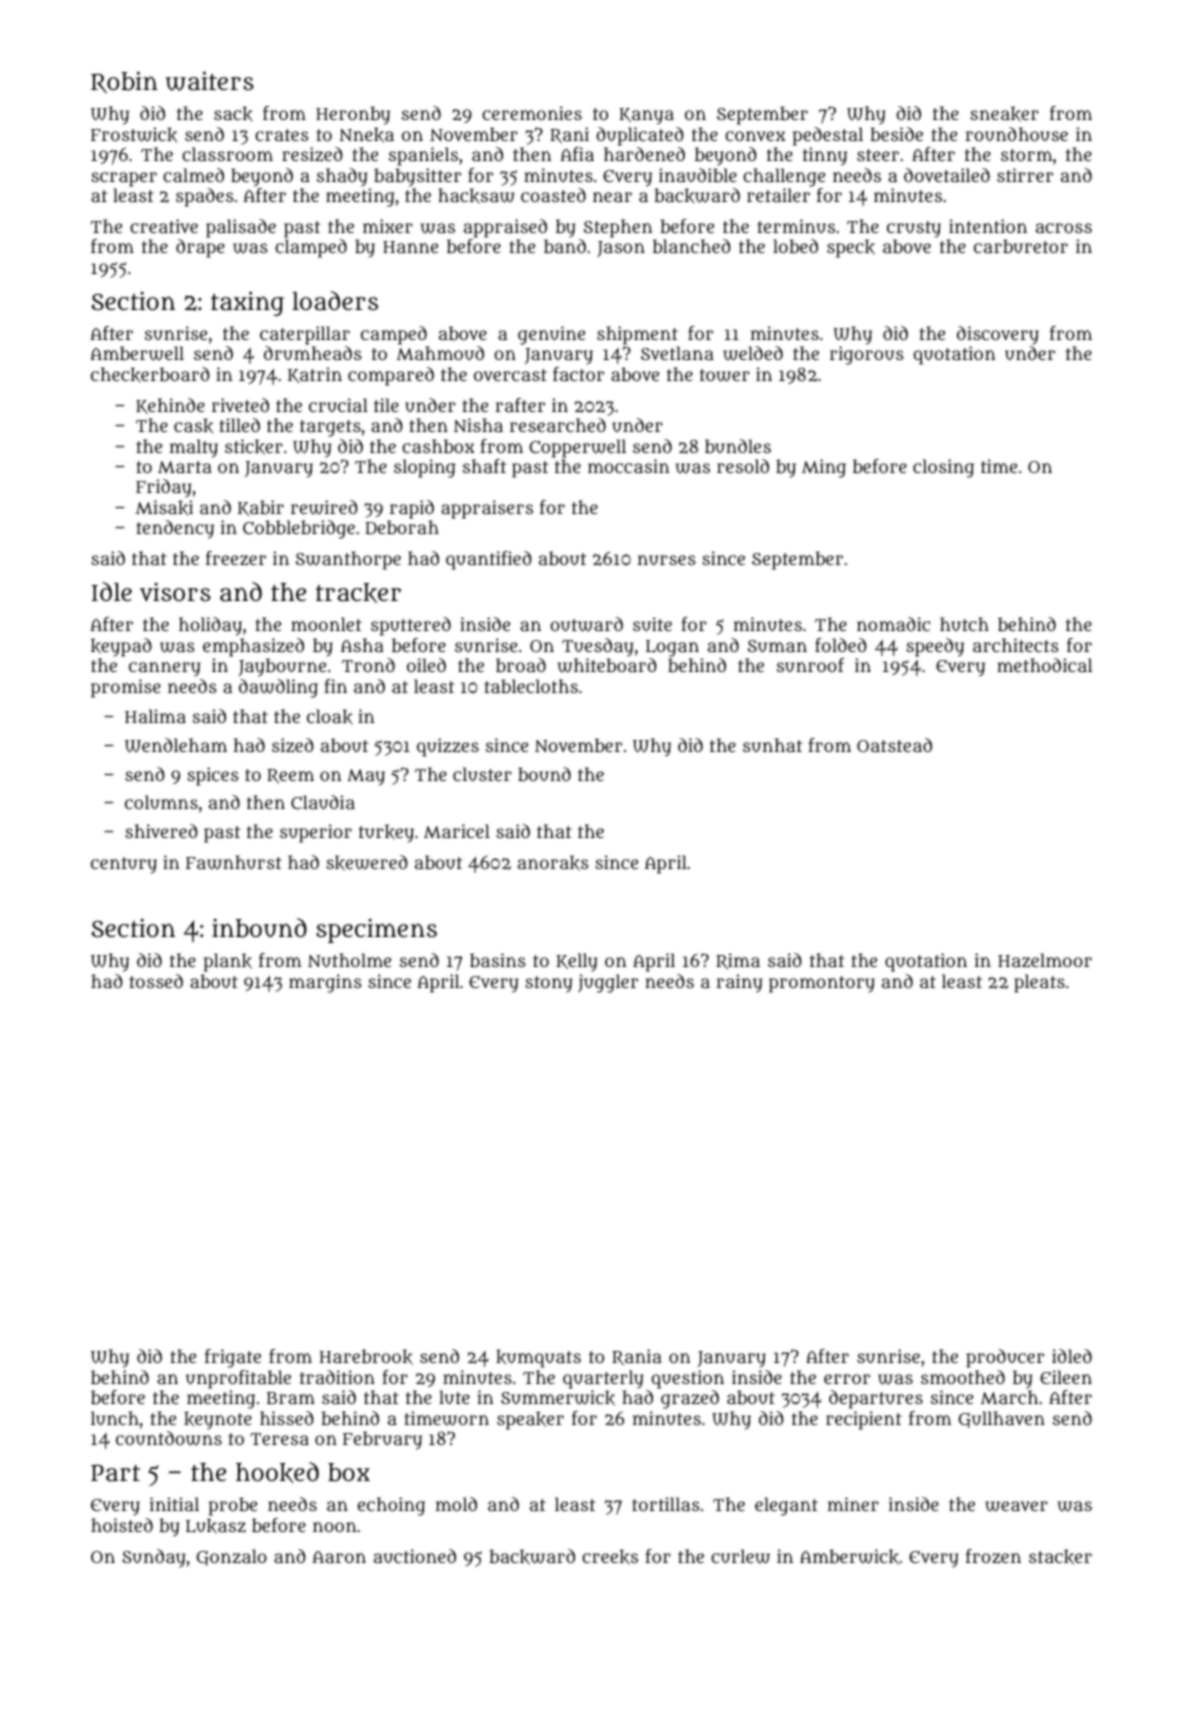 The height and width of the screenshot is (1713, 1183). I want to click on carburetor, so click(1021, 246).
